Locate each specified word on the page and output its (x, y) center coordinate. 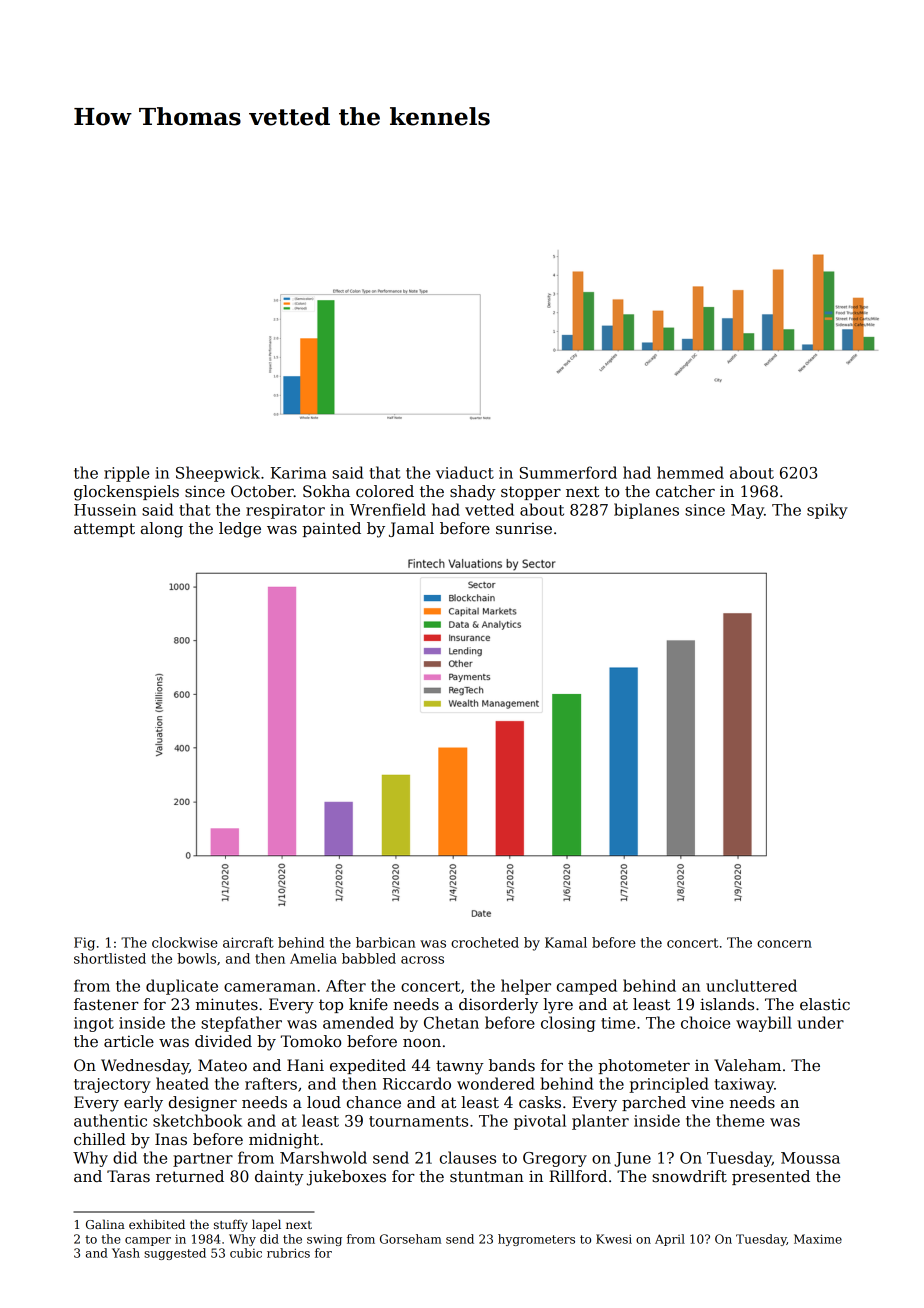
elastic (825, 1004)
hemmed (690, 472)
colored (385, 491)
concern (784, 944)
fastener (106, 1004)
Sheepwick (218, 474)
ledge (240, 530)
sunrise (524, 528)
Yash (126, 1253)
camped (587, 987)
